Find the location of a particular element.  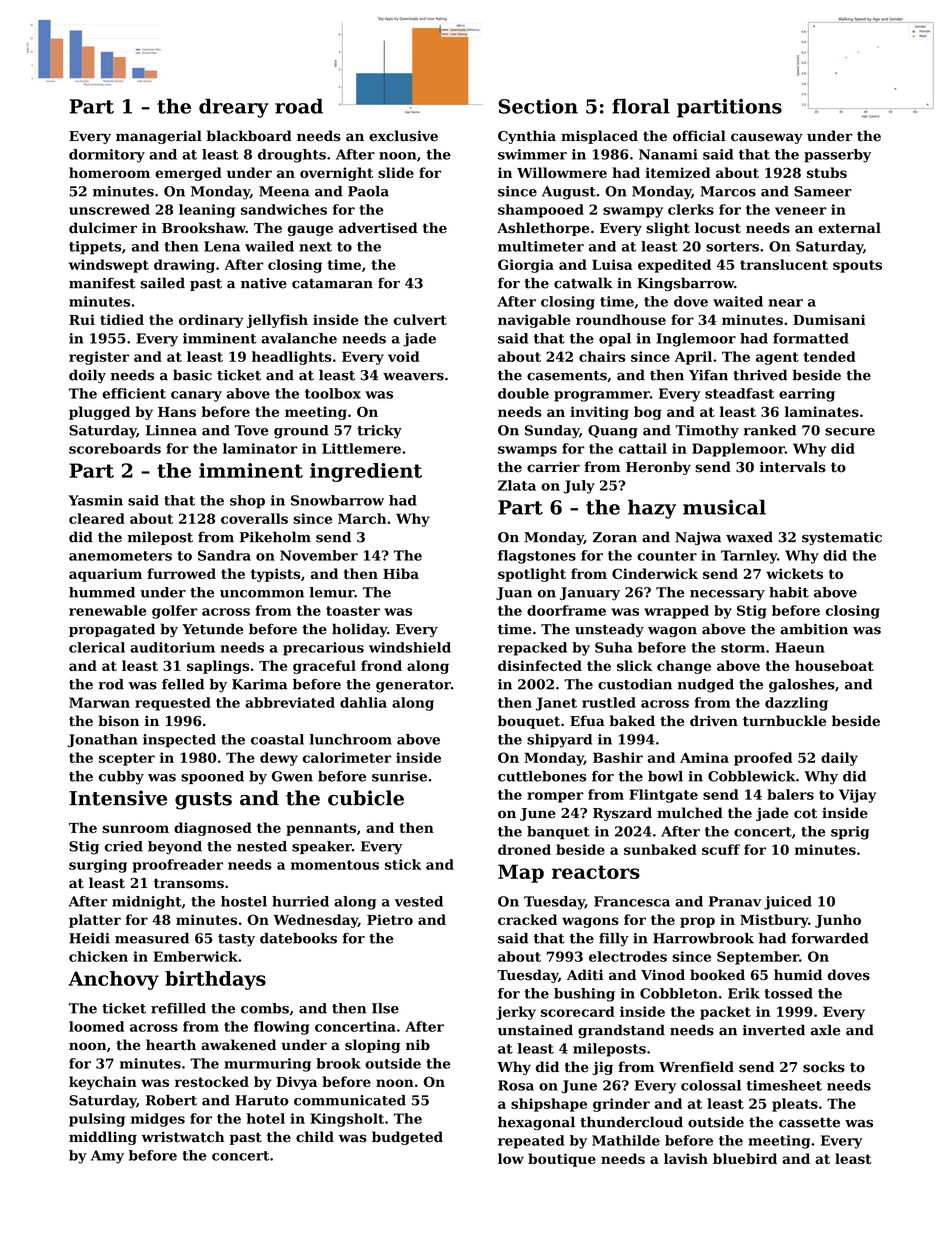

Francesca is located at coordinates (632, 901).
